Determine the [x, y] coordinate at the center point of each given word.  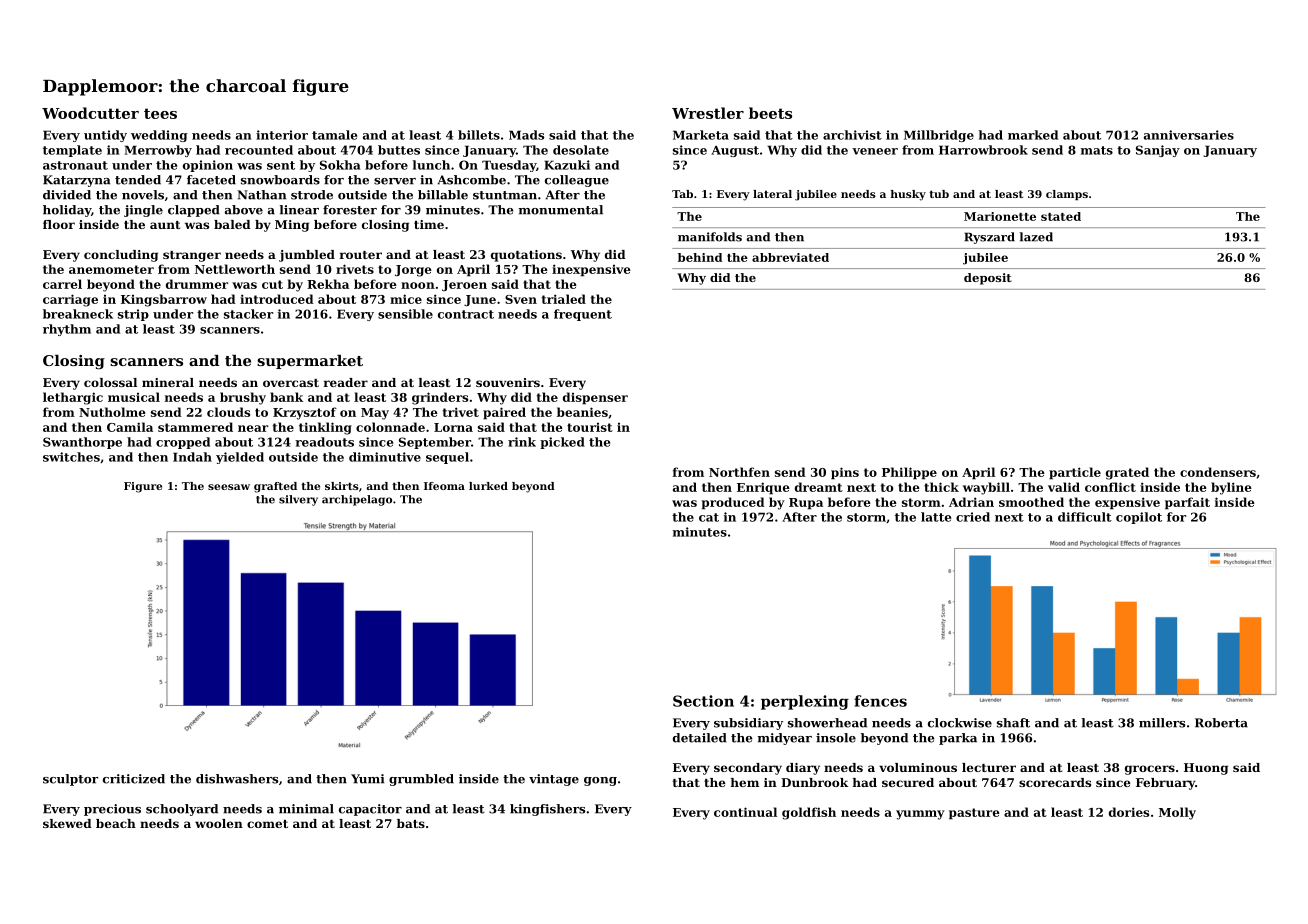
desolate [581, 150]
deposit [988, 279]
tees [160, 113]
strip [133, 315]
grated [1127, 473]
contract [466, 314]
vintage [554, 780]
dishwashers [237, 779]
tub [939, 194]
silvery [298, 500]
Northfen [739, 472]
